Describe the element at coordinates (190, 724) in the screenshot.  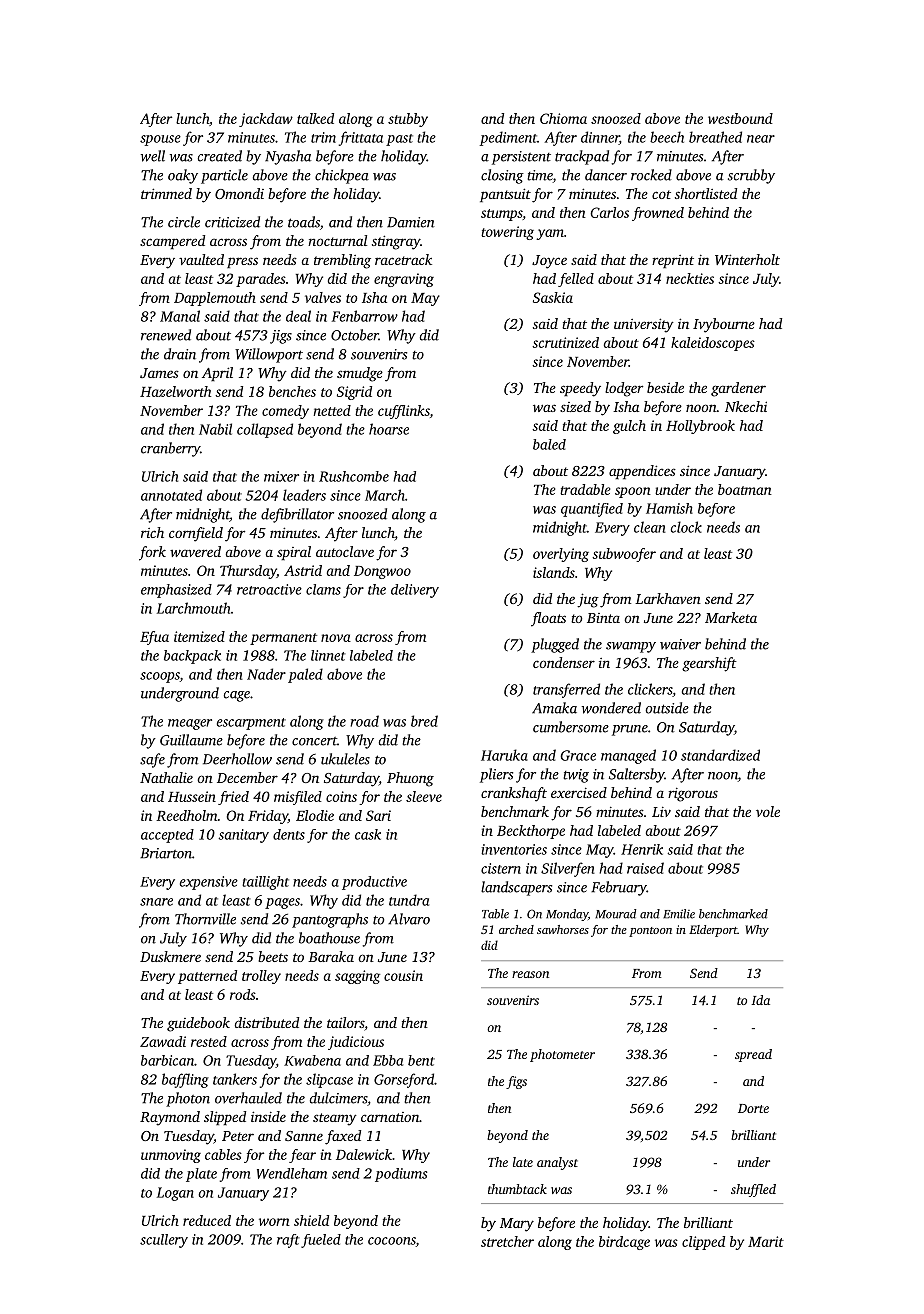
I see `meager` at that location.
